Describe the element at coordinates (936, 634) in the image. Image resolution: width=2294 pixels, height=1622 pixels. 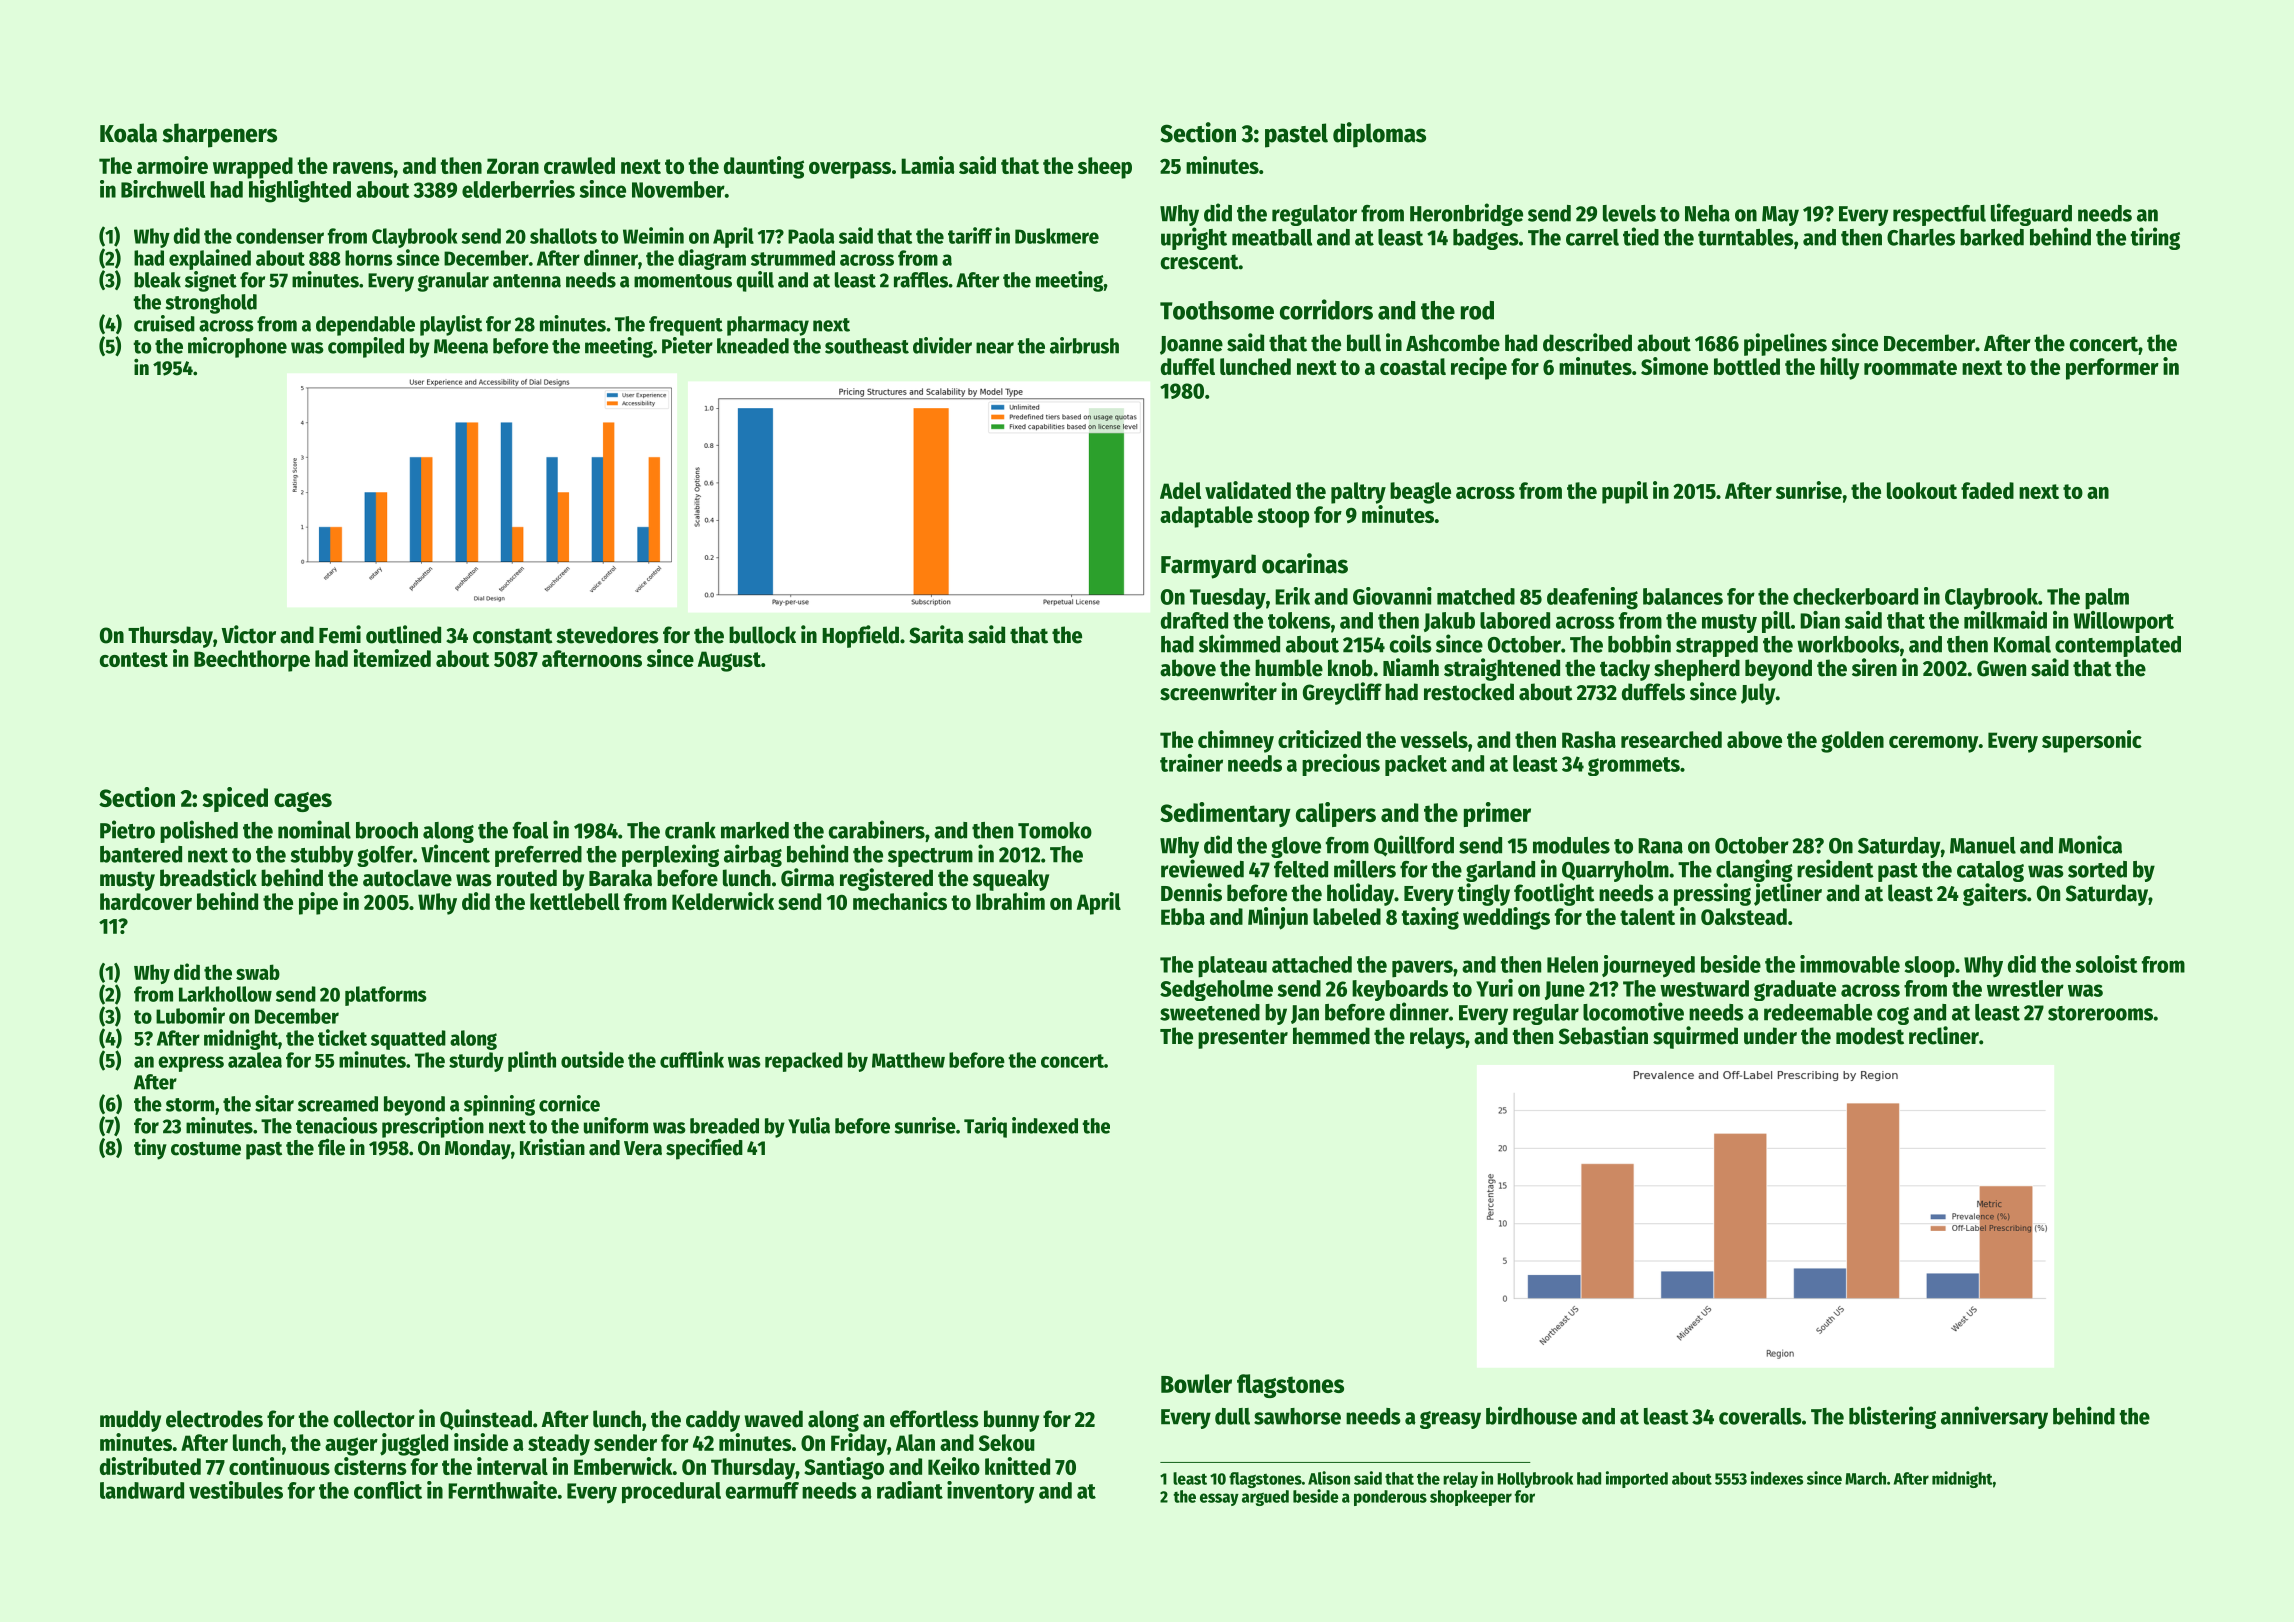
I see `Sarita` at that location.
